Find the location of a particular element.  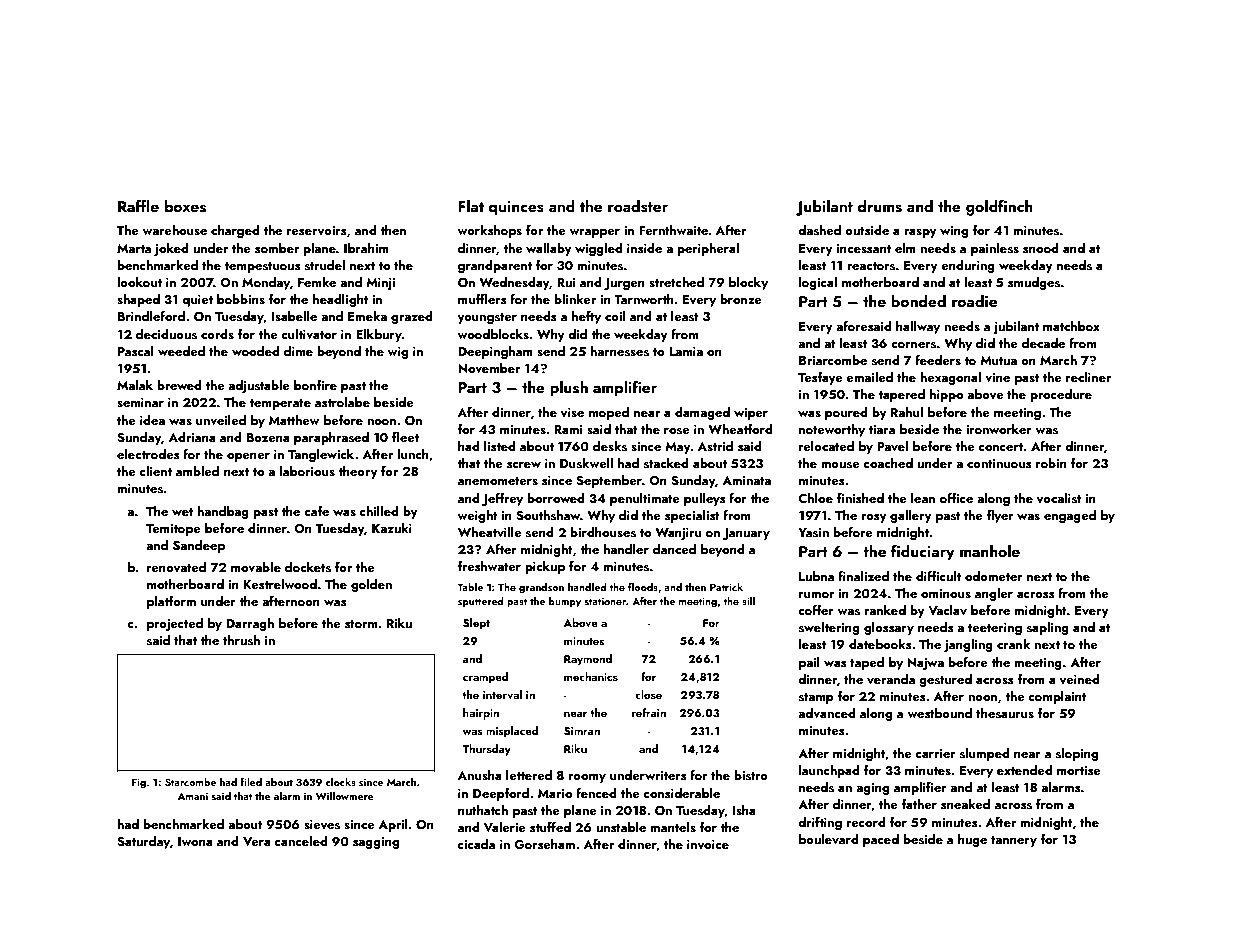

angler is located at coordinates (994, 594).
